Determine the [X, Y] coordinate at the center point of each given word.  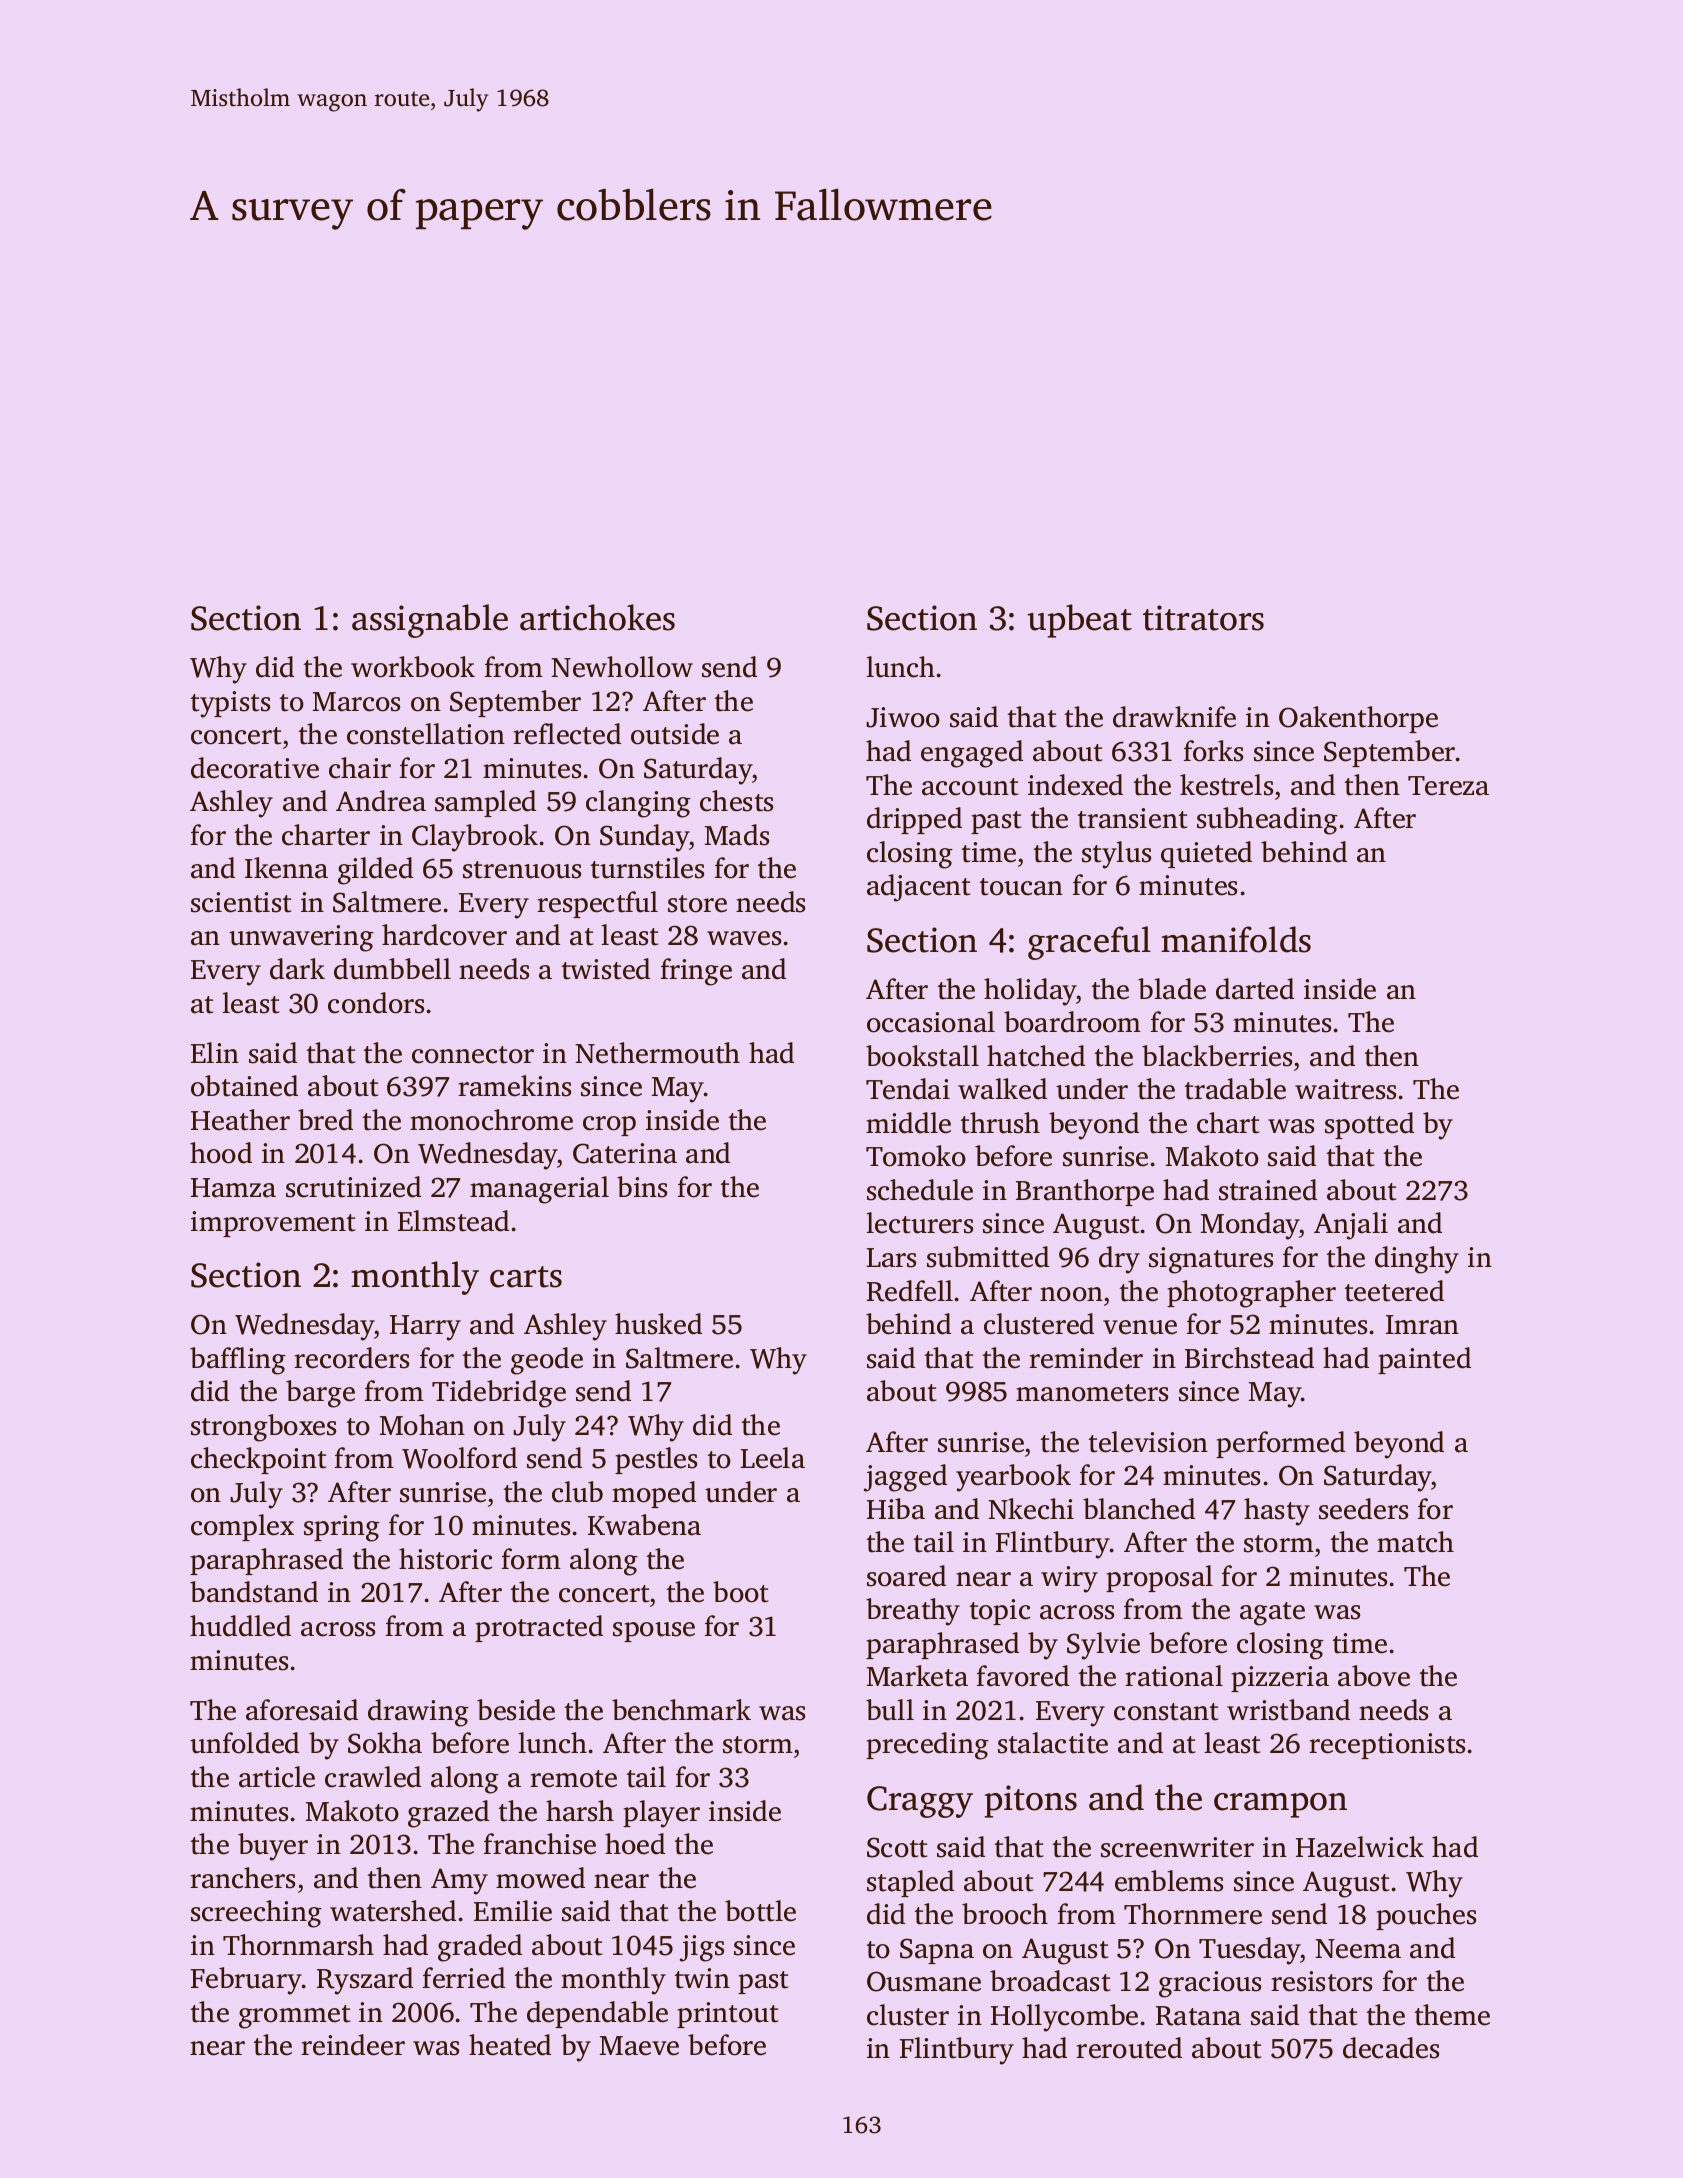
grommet [294, 2017]
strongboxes [263, 1428]
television [1148, 1442]
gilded [375, 871]
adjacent [918, 888]
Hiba [896, 1509]
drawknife [1174, 717]
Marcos [356, 702]
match [1415, 1542]
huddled [240, 1626]
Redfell [910, 1291]
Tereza [1448, 786]
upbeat [1080, 621]
